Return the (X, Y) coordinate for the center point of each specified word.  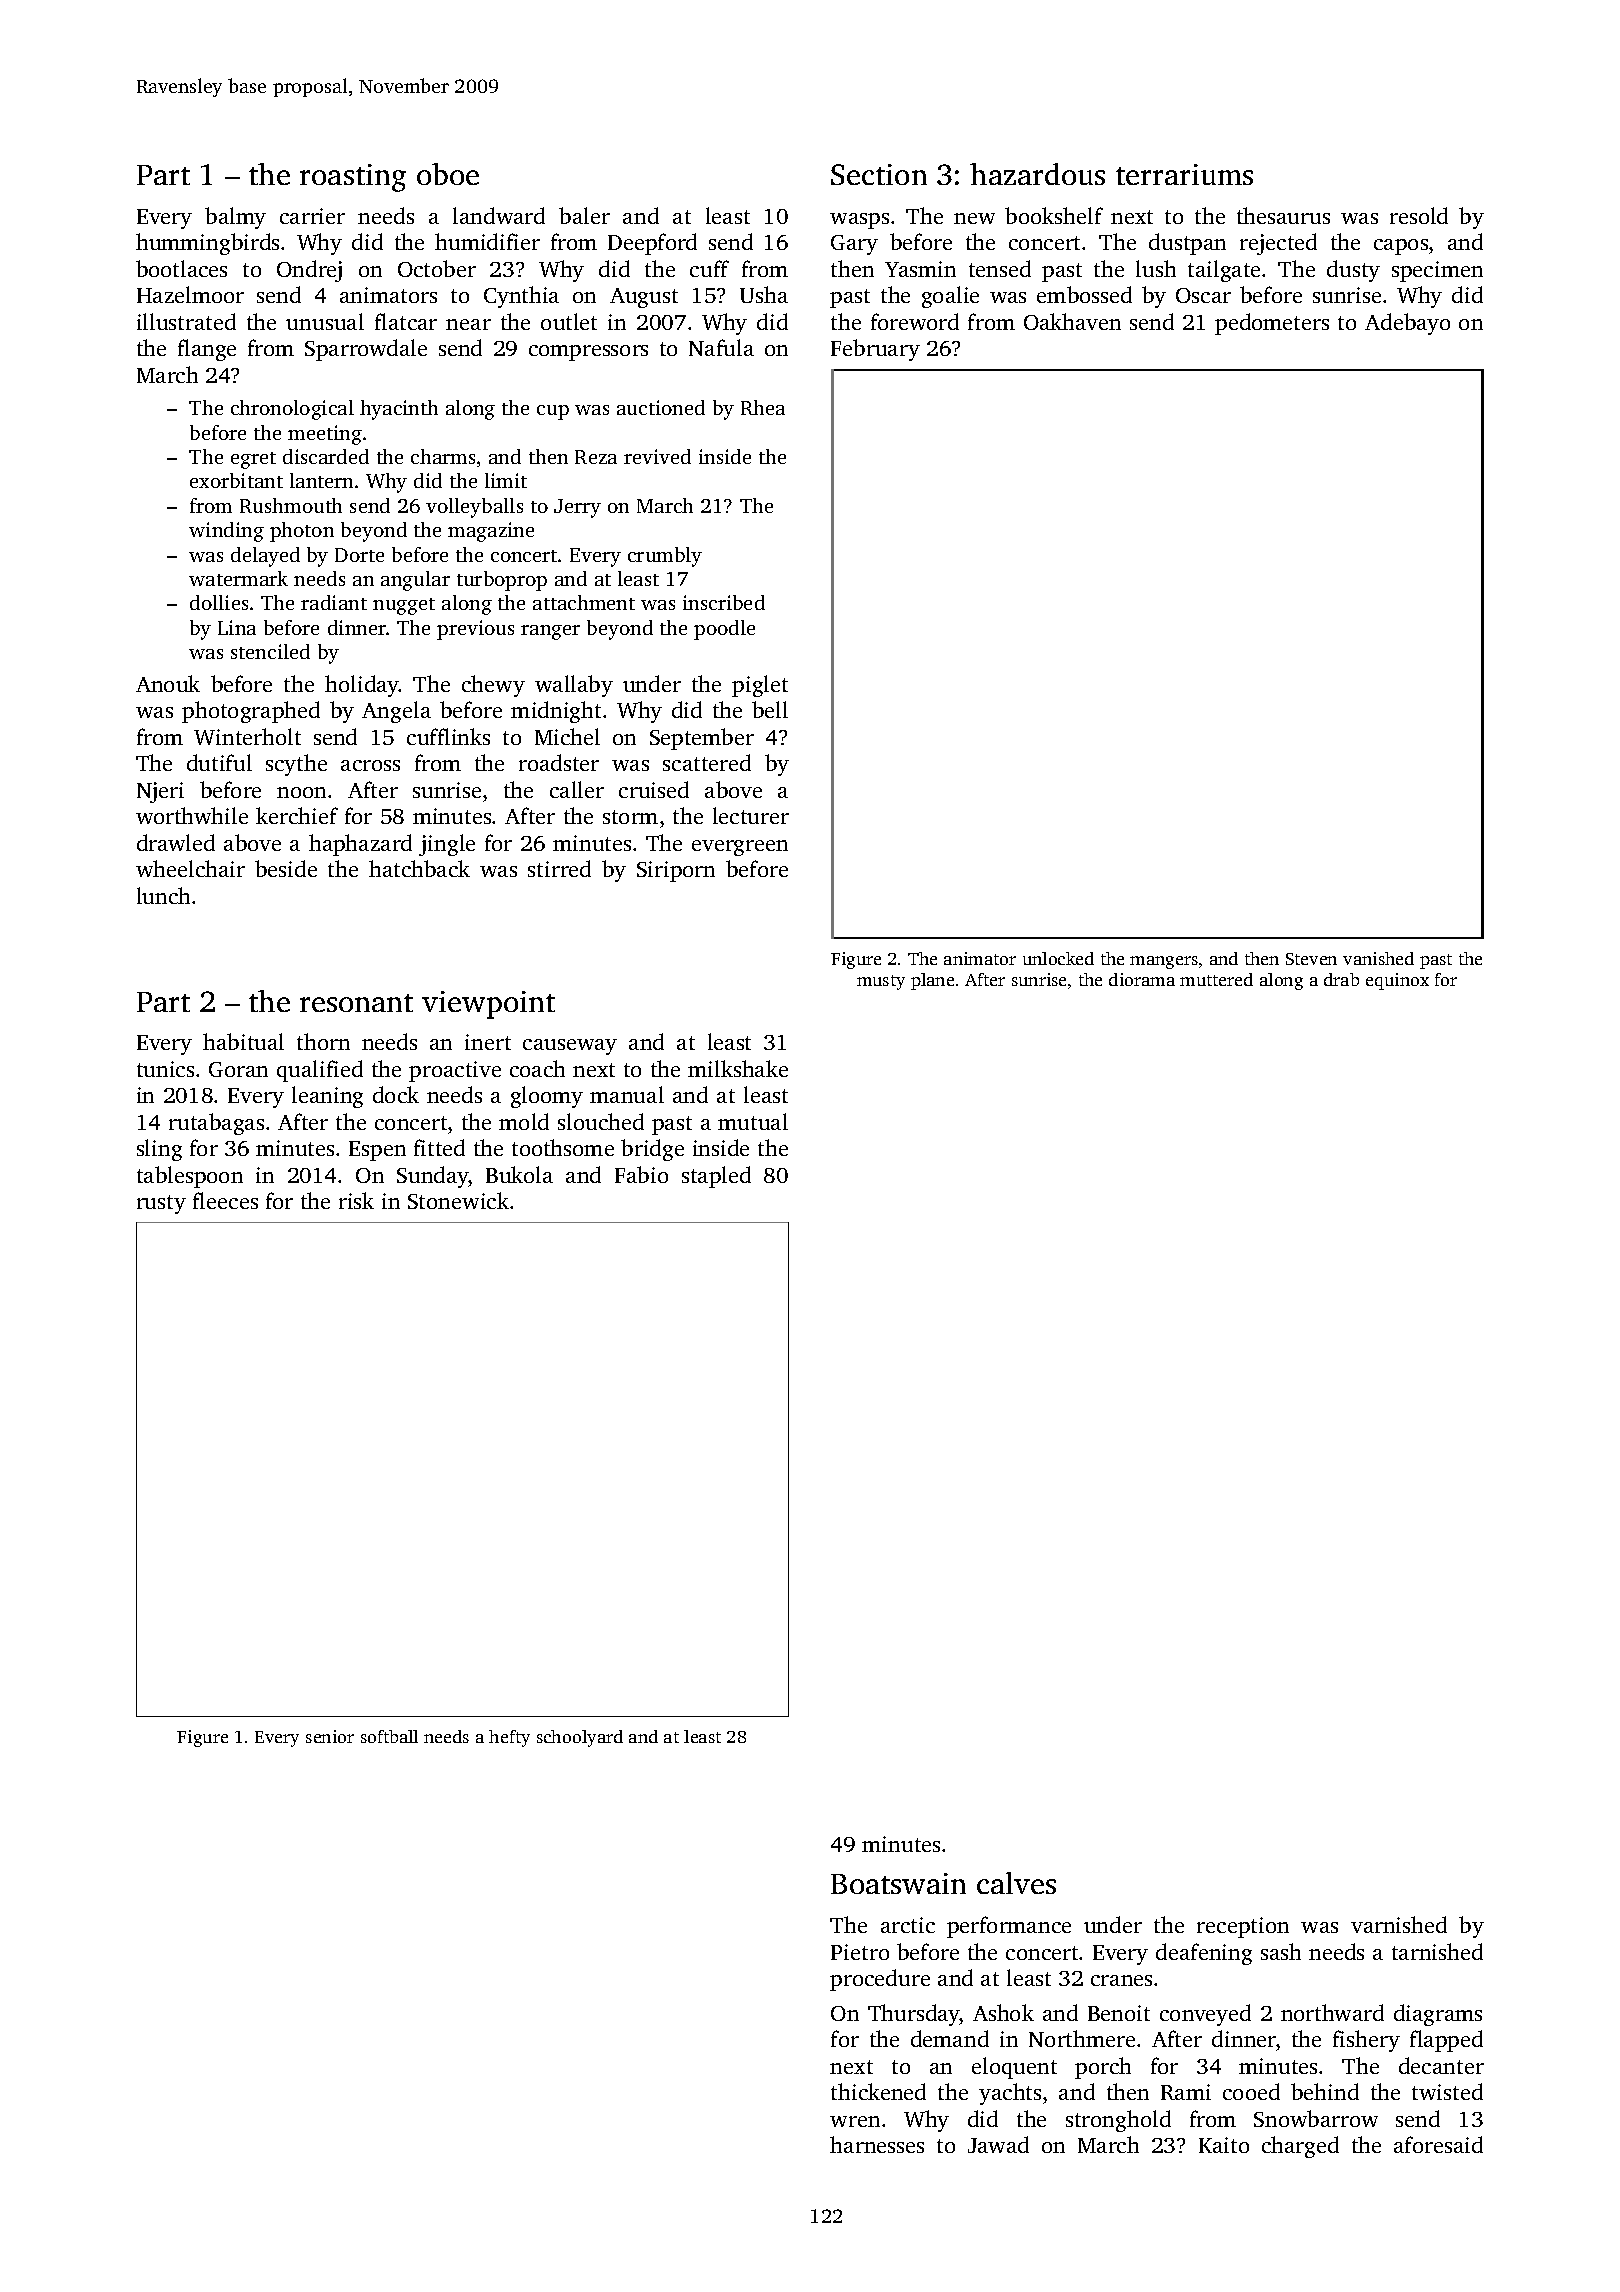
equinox (1397, 981)
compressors (588, 353)
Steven (1311, 959)
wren (855, 2121)
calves (1016, 1883)
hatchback (419, 868)
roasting (353, 178)
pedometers (1272, 324)
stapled (716, 1177)
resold (1419, 215)
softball (389, 1736)
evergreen (740, 848)
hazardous (1037, 174)
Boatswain (898, 1883)
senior (330, 1736)
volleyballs (474, 508)
